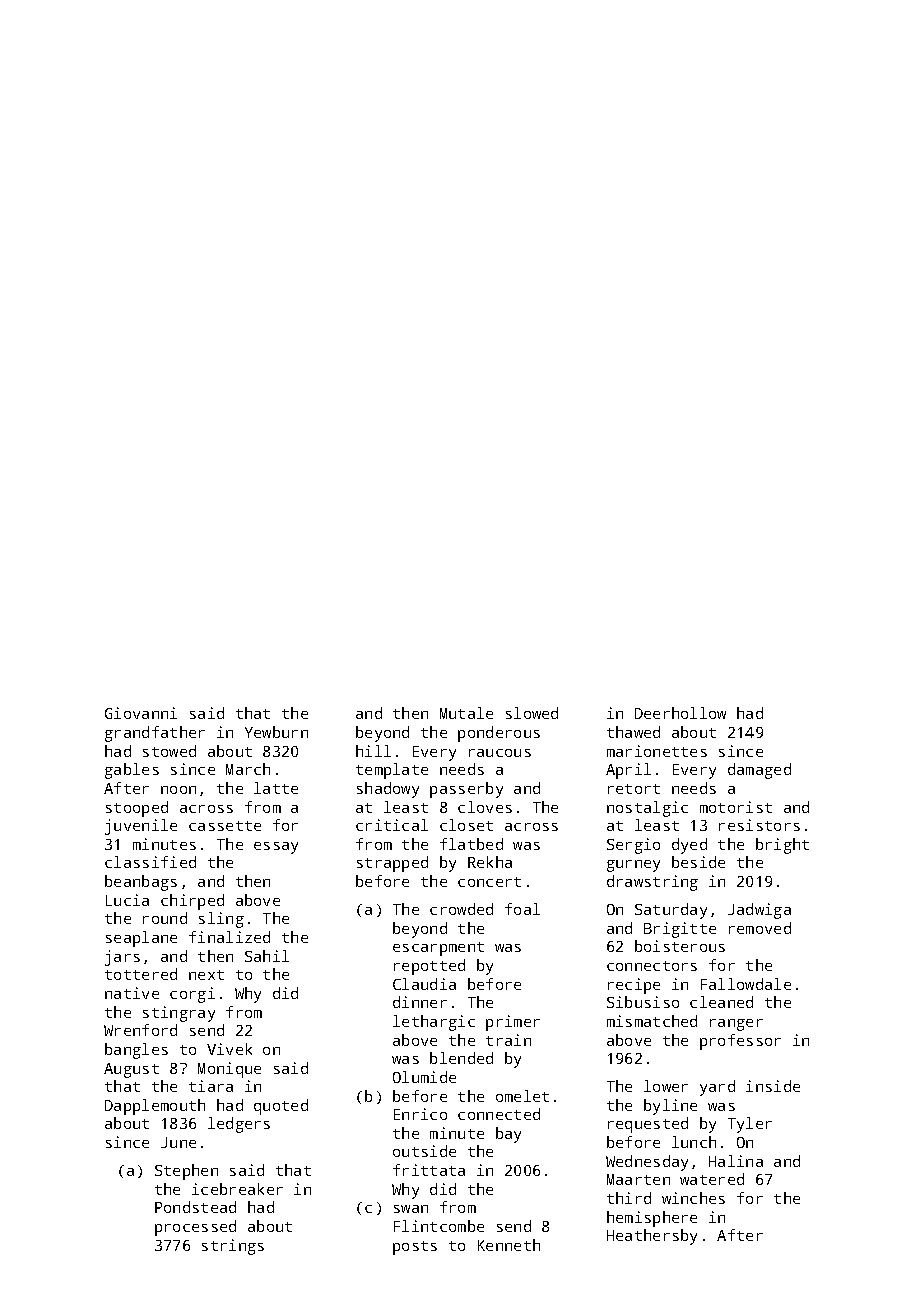 Image resolution: width=924 pixels, height=1308 pixels. I want to click on posts, so click(415, 1248).
